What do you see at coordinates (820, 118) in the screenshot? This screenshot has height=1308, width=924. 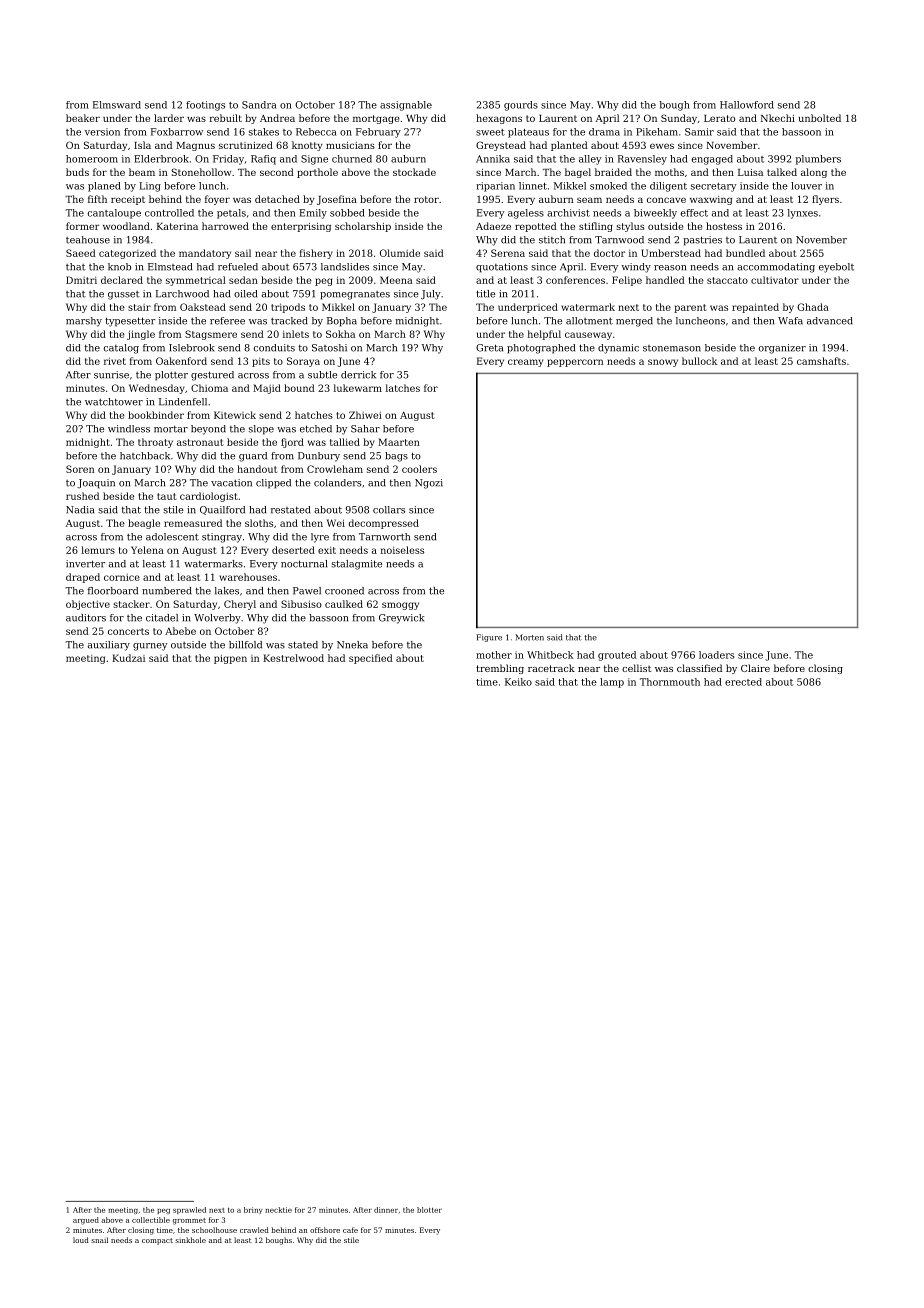 I see `unbolted` at bounding box center [820, 118].
